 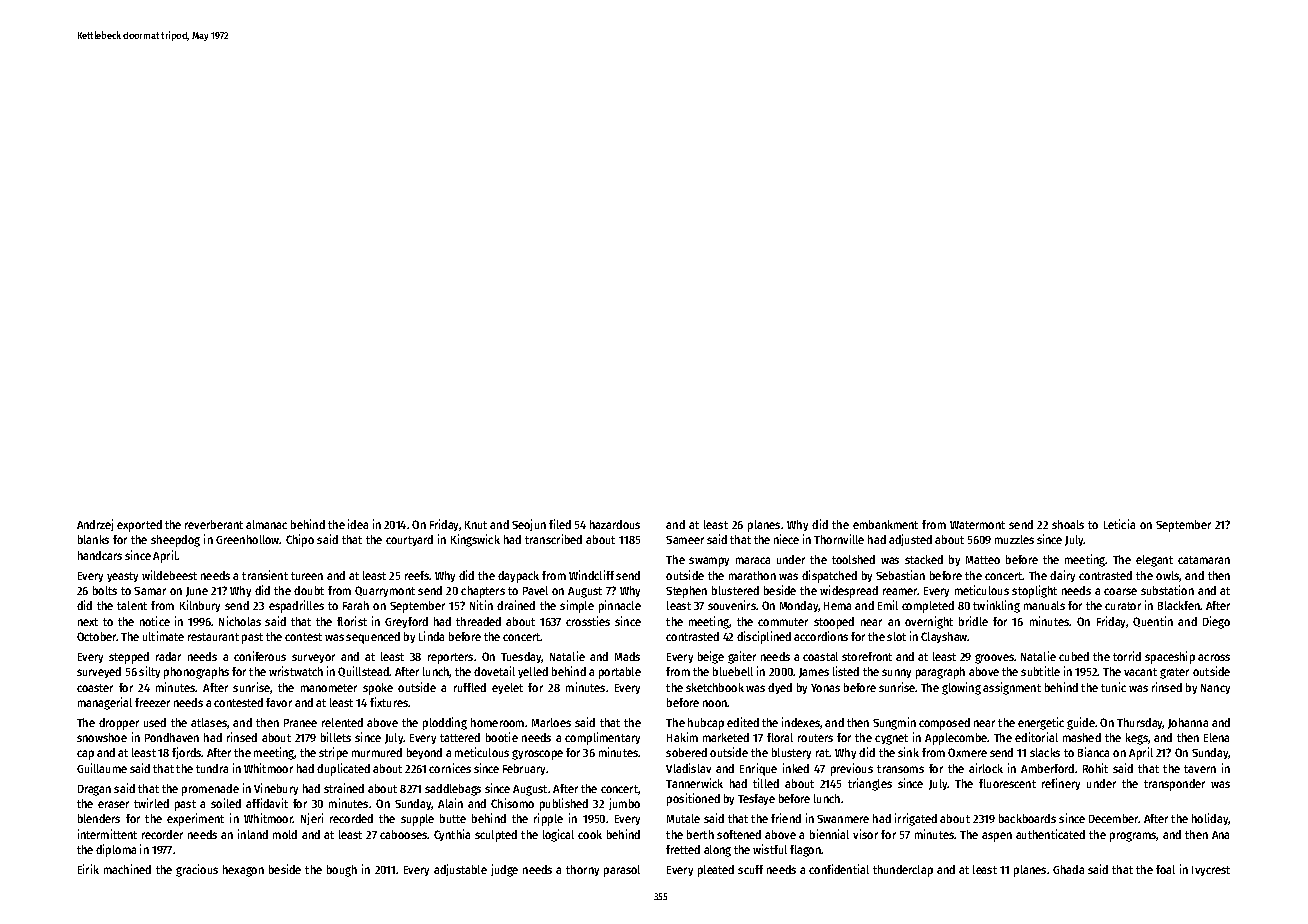 What do you see at coordinates (1215, 689) in the page?
I see `Nancy` at bounding box center [1215, 689].
